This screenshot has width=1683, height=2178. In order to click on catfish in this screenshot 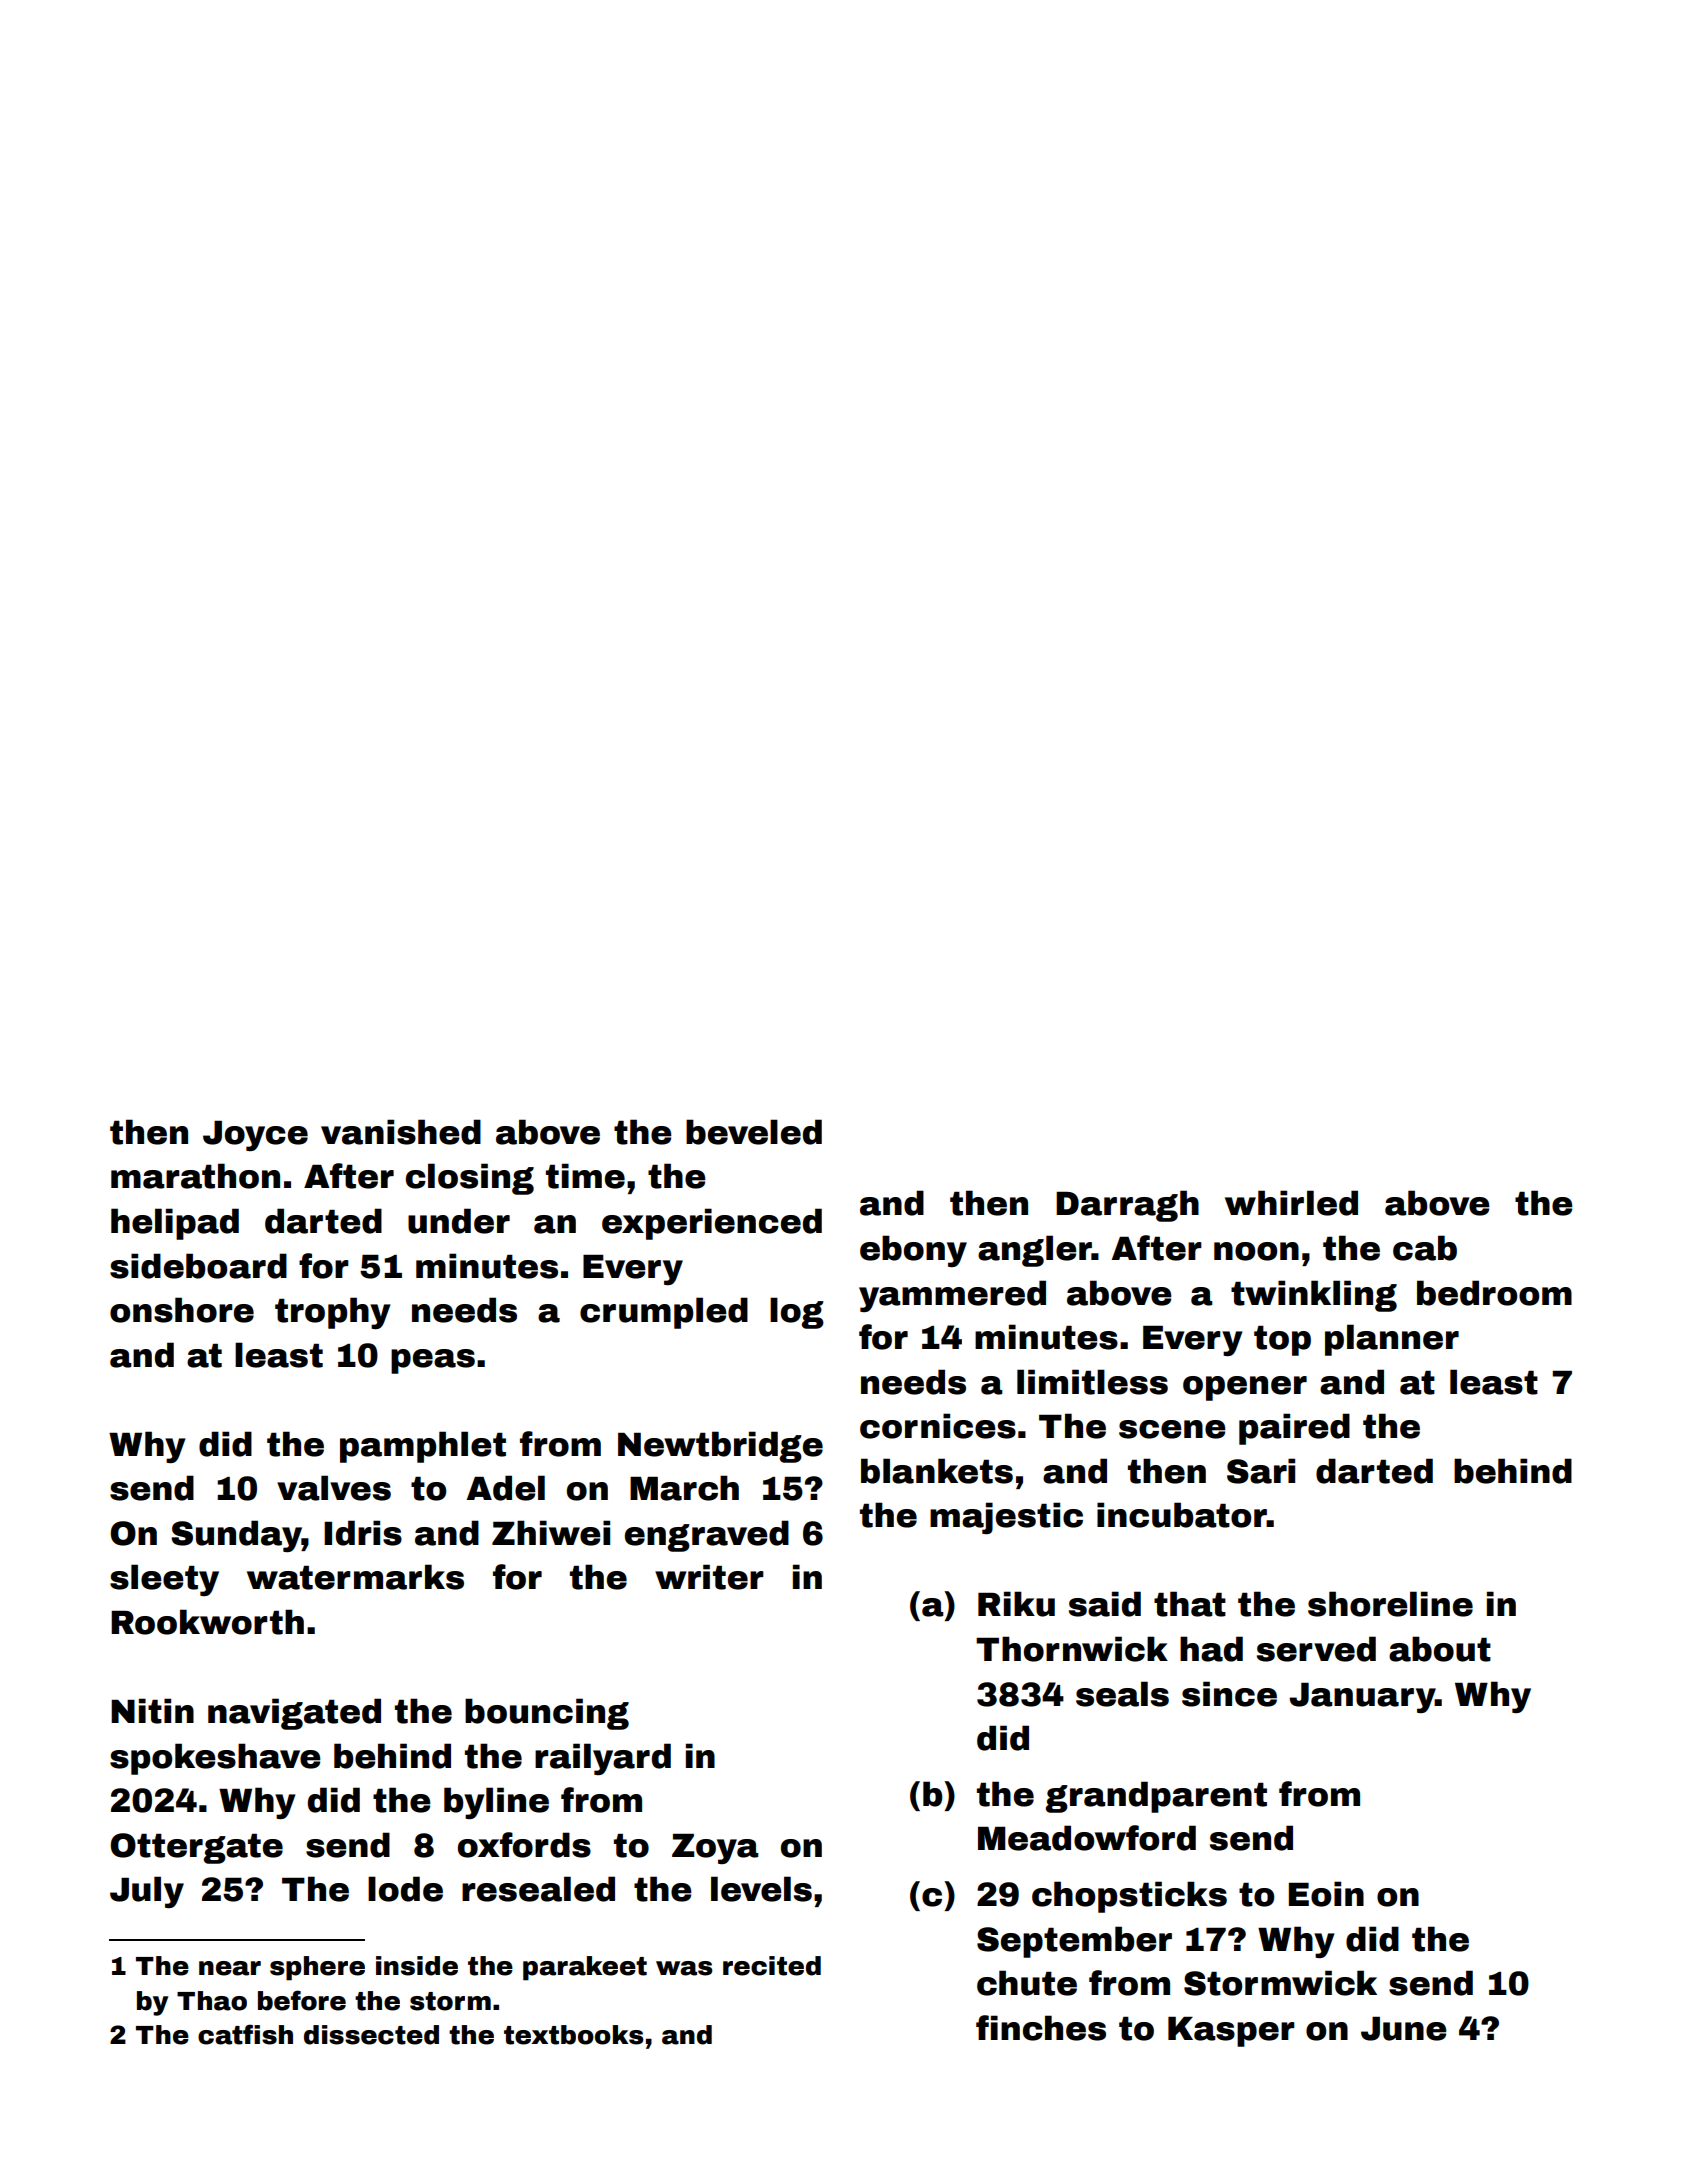, I will do `click(245, 2034)`.
